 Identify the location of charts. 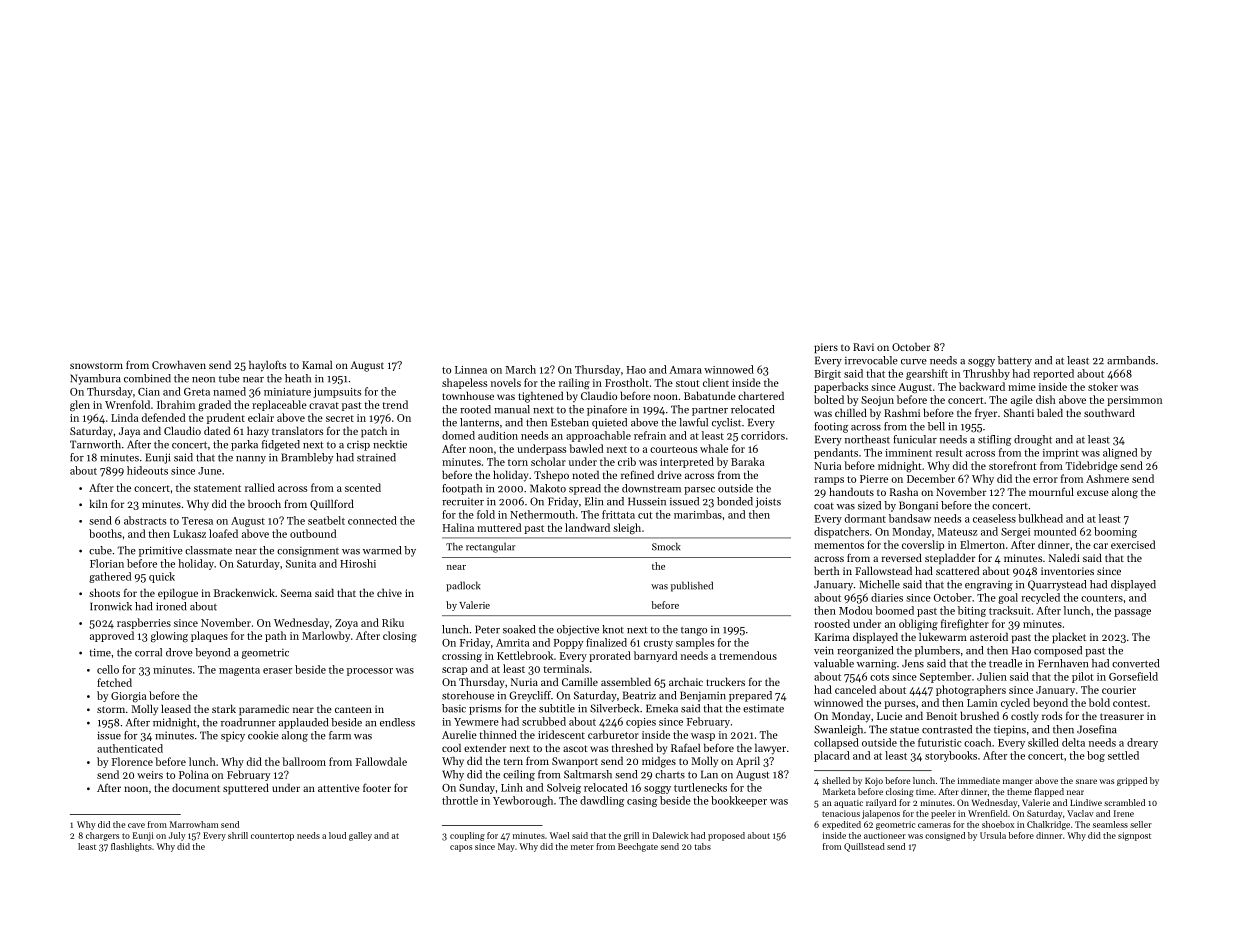
(670, 774).
